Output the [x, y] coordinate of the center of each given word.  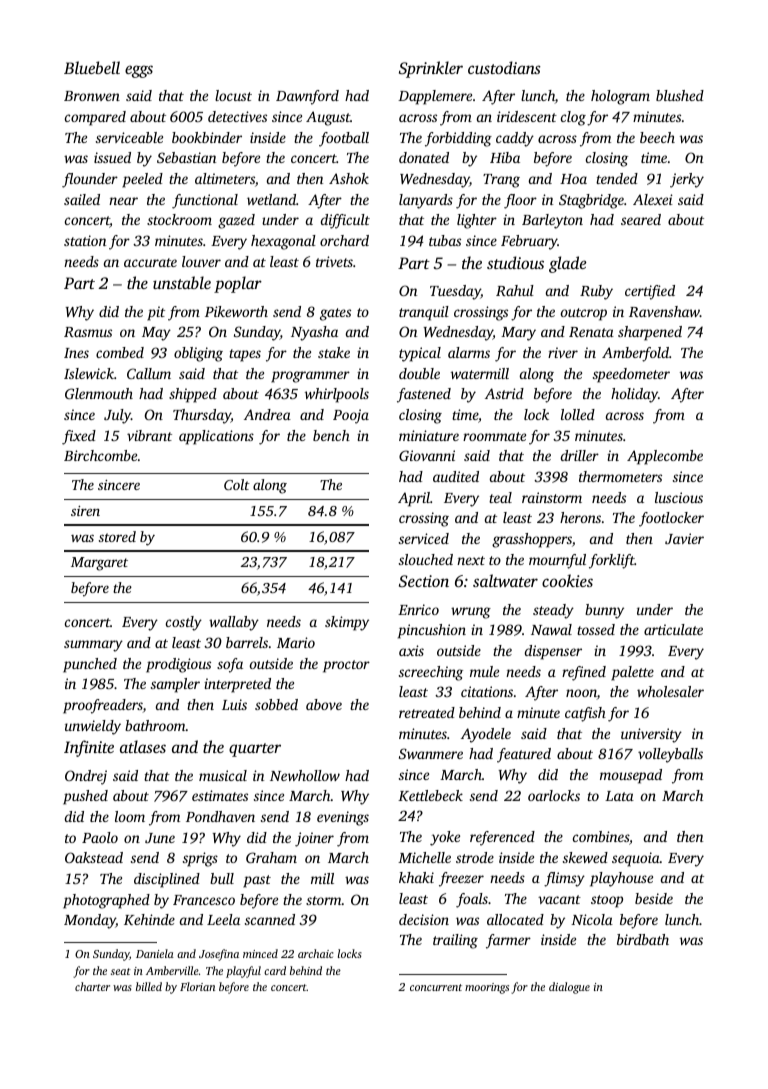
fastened [424, 395]
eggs [139, 71]
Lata [619, 796]
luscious [679, 497]
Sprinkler [431, 69]
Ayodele [486, 735]
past [257, 881]
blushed [680, 95]
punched [90, 665]
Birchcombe [100, 455]
